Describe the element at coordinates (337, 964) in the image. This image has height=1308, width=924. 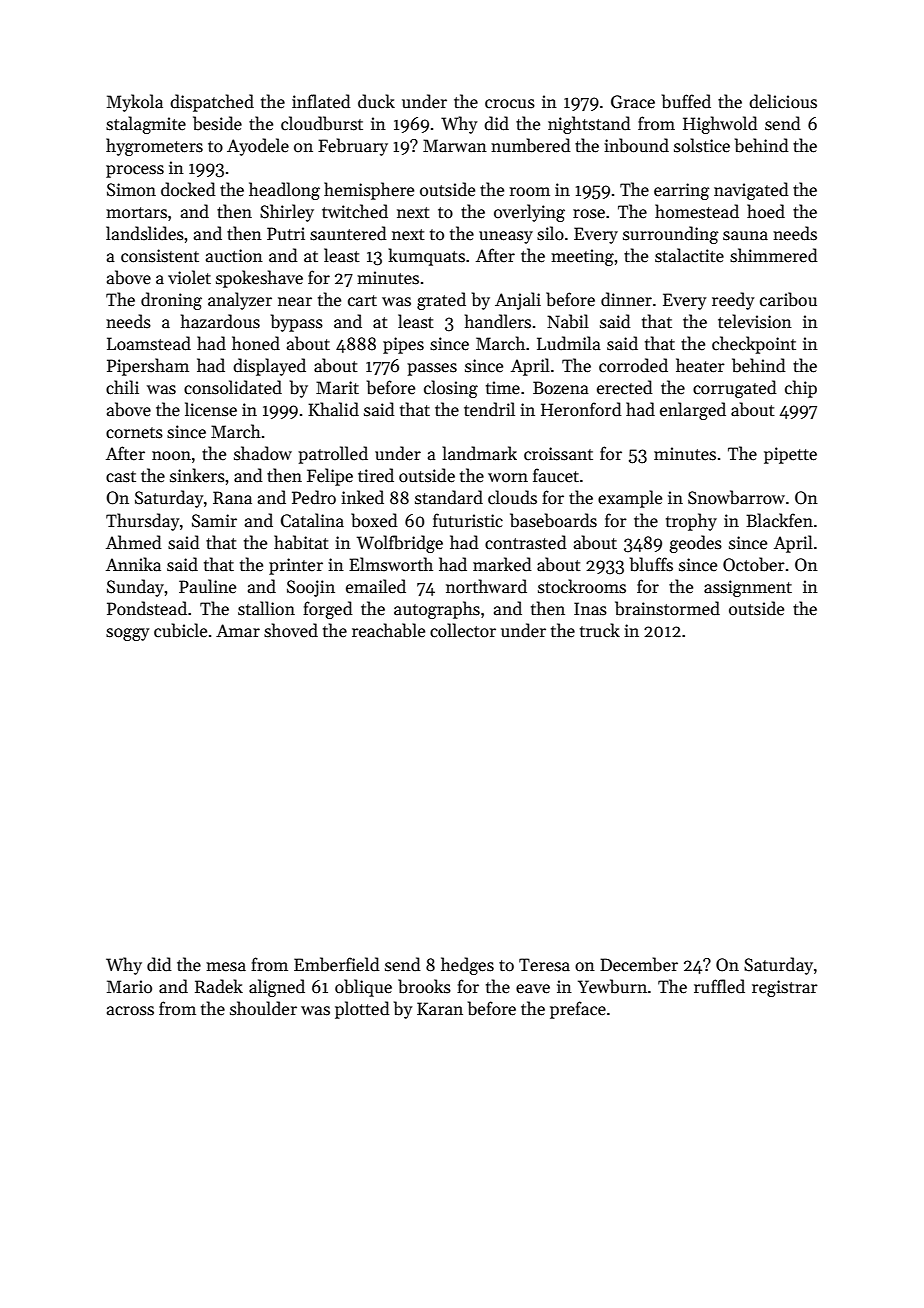
I see `Emberfield` at that location.
